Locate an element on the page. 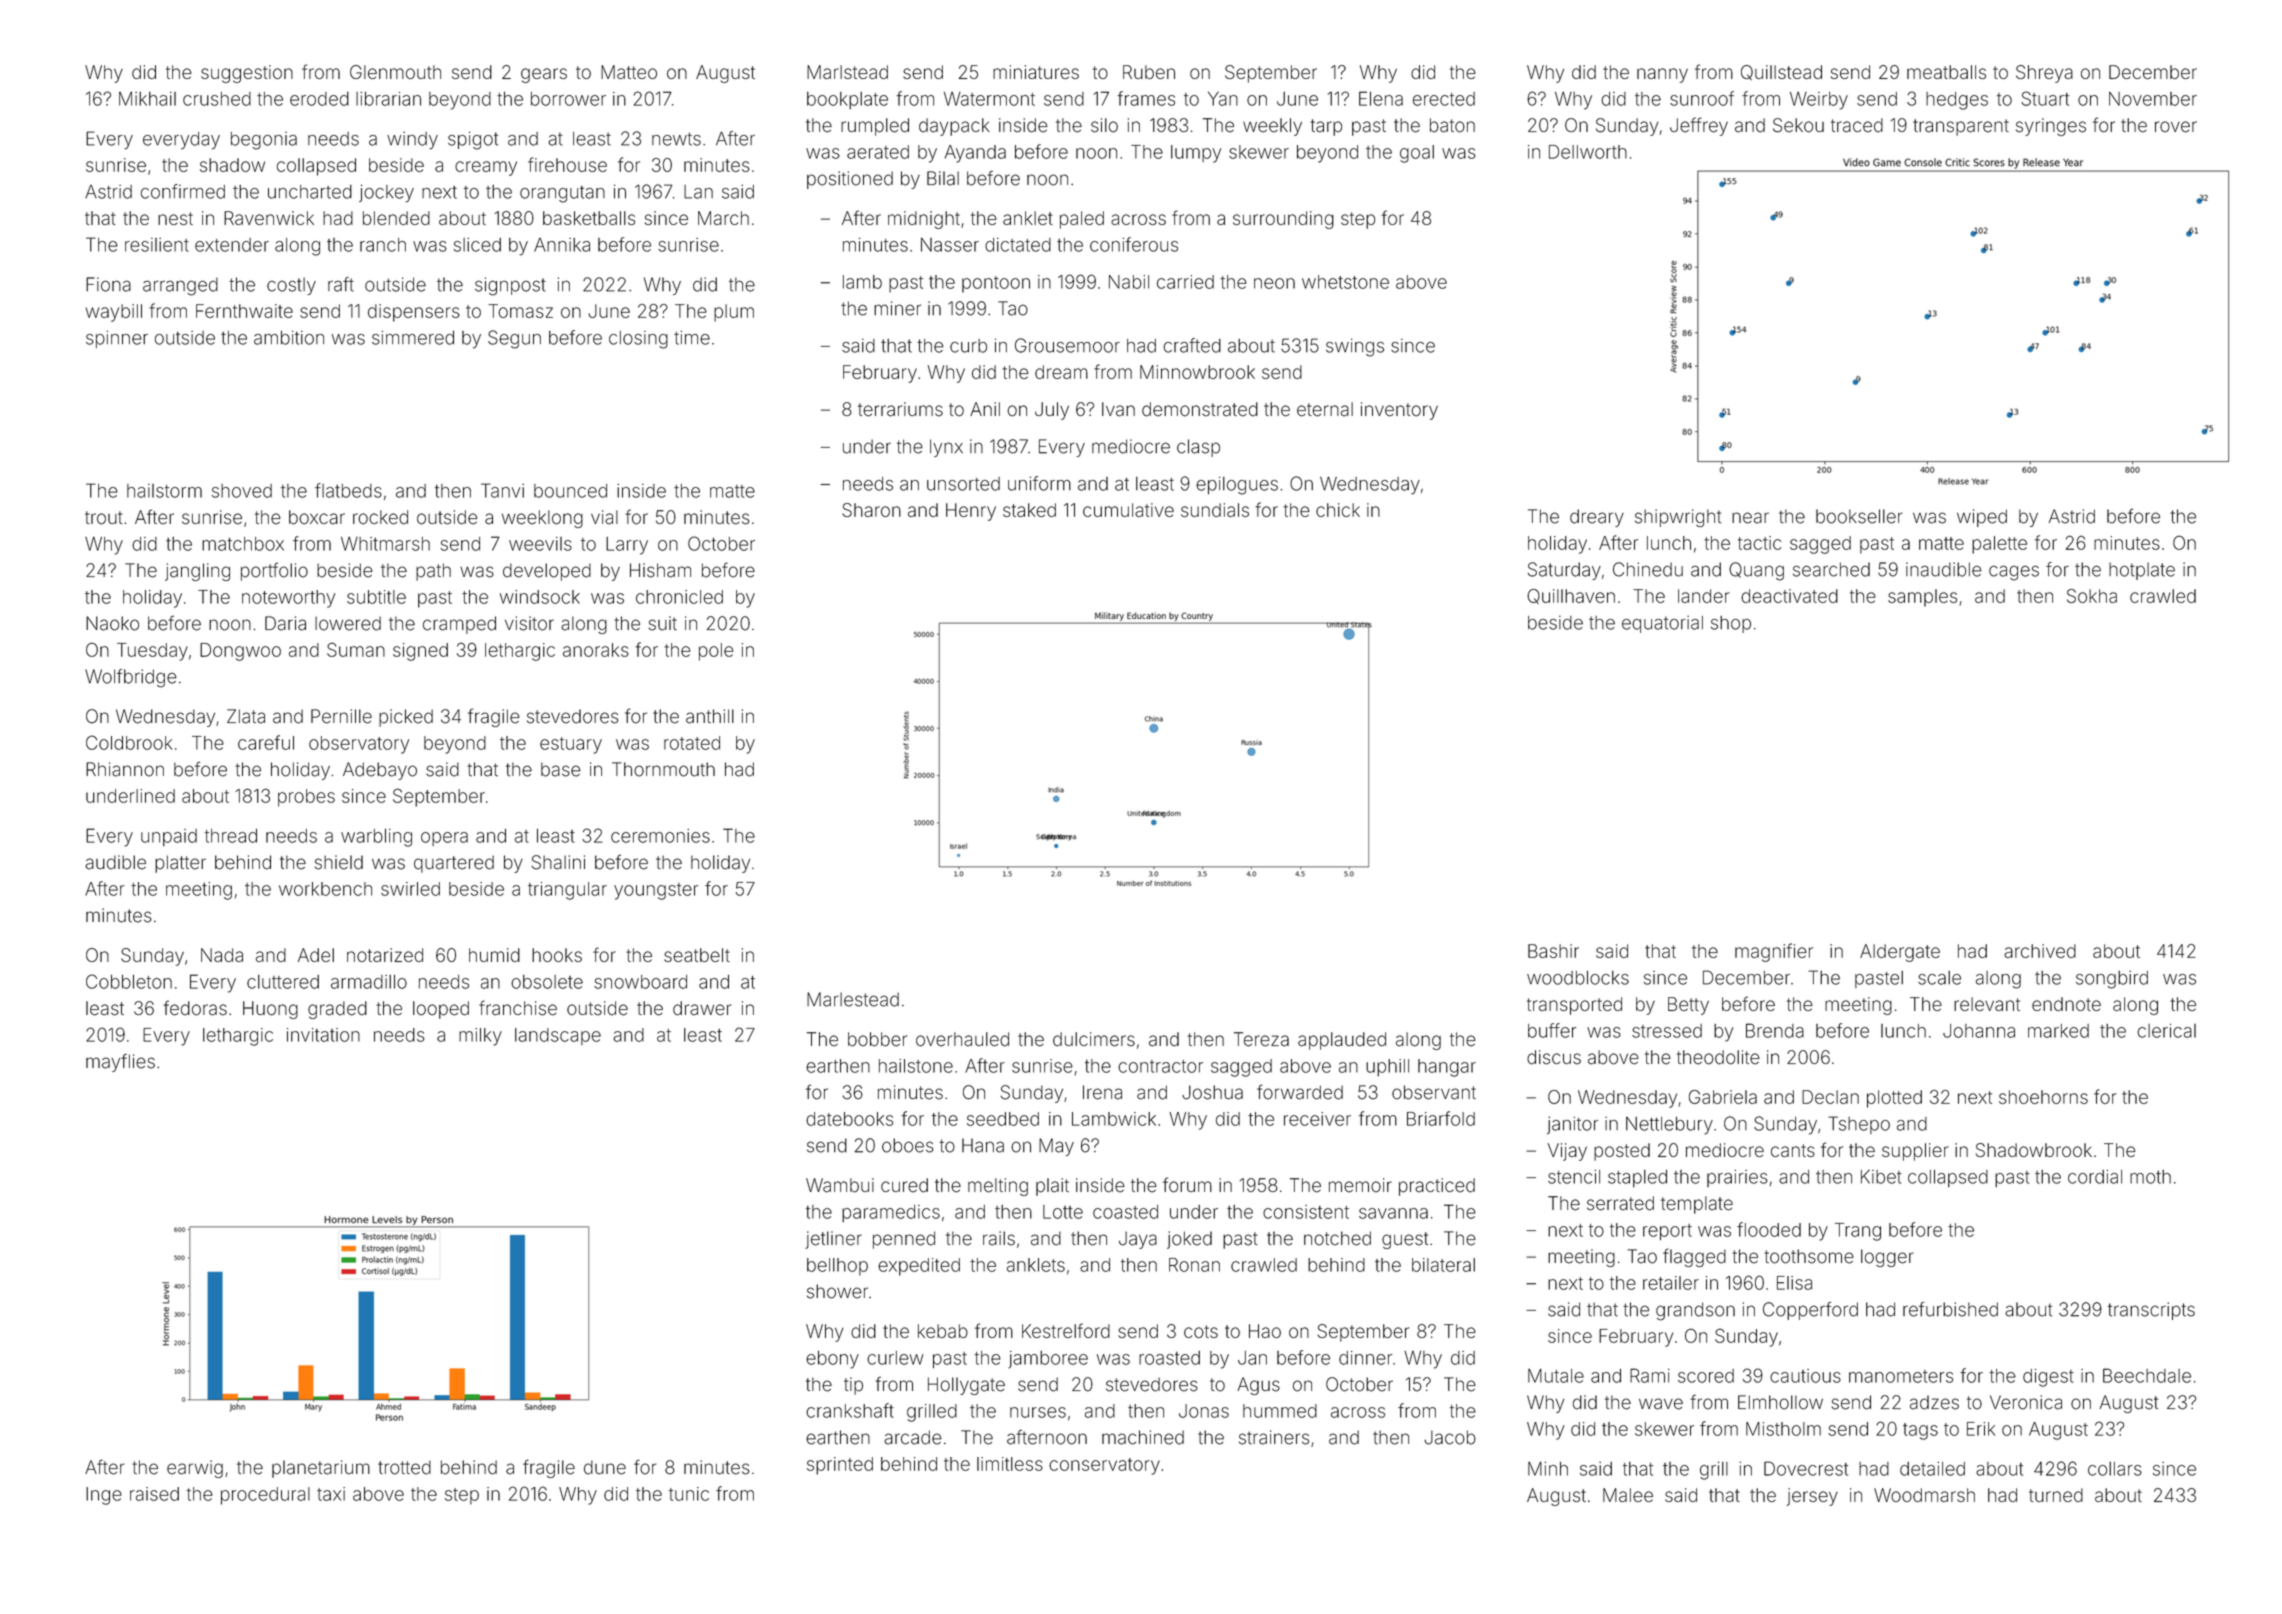 The image size is (2282, 1614). Marlstead is located at coordinates (847, 72).
